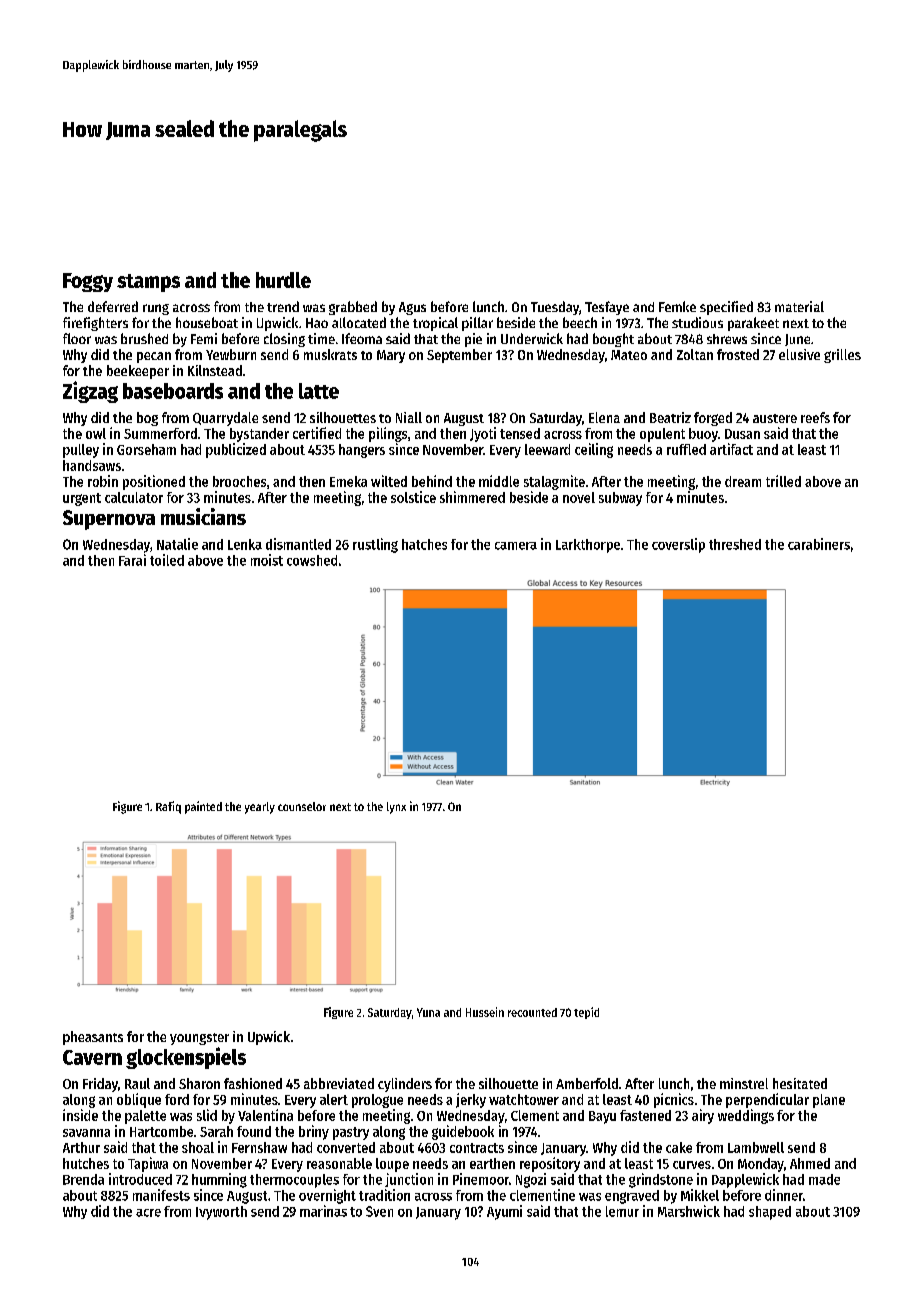 This image has height=1308, width=924. What do you see at coordinates (516, 546) in the image?
I see `camera` at bounding box center [516, 546].
